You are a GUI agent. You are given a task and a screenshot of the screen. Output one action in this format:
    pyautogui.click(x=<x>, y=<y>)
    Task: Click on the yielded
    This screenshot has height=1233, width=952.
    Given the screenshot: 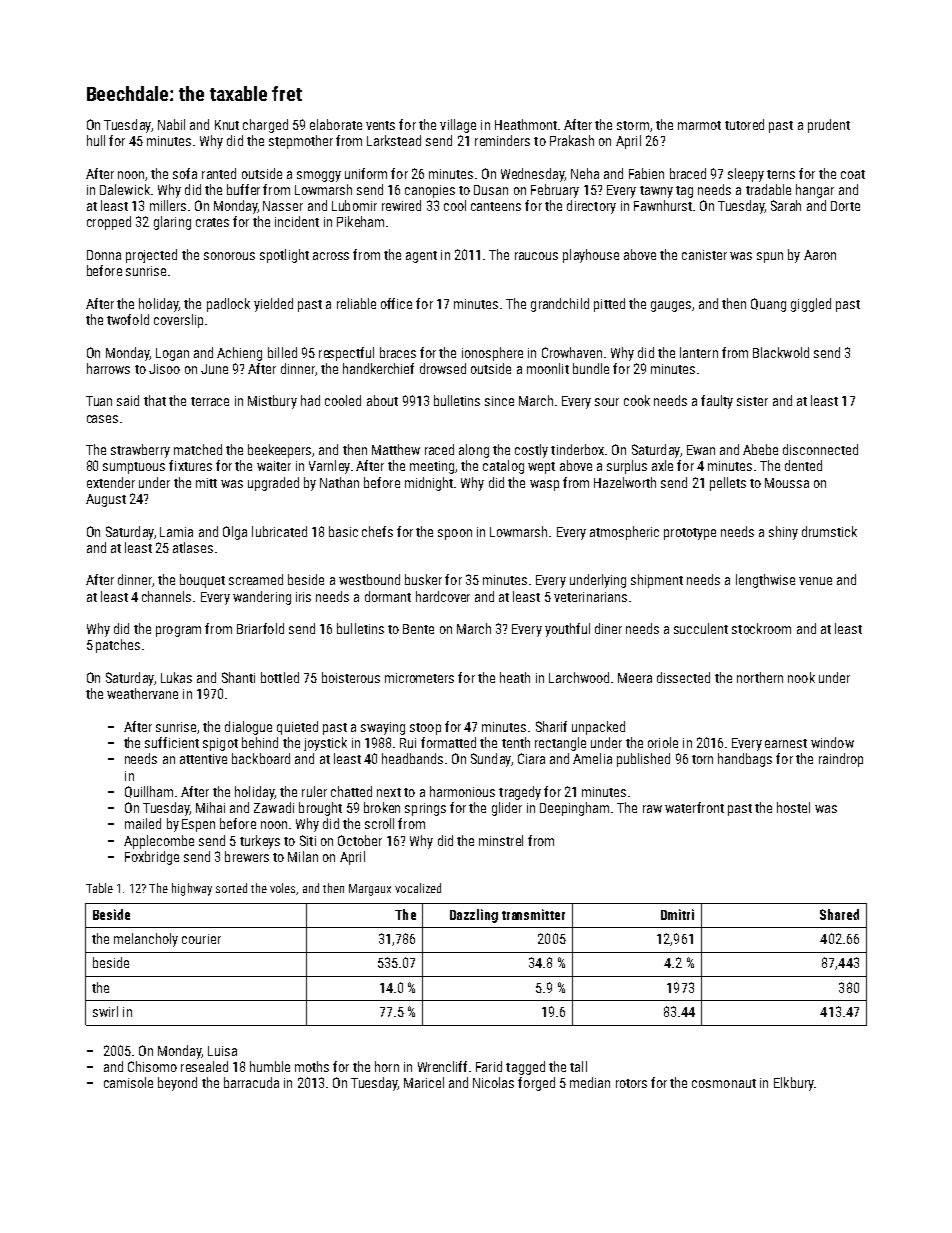 What is the action you would take?
    pyautogui.click(x=273, y=305)
